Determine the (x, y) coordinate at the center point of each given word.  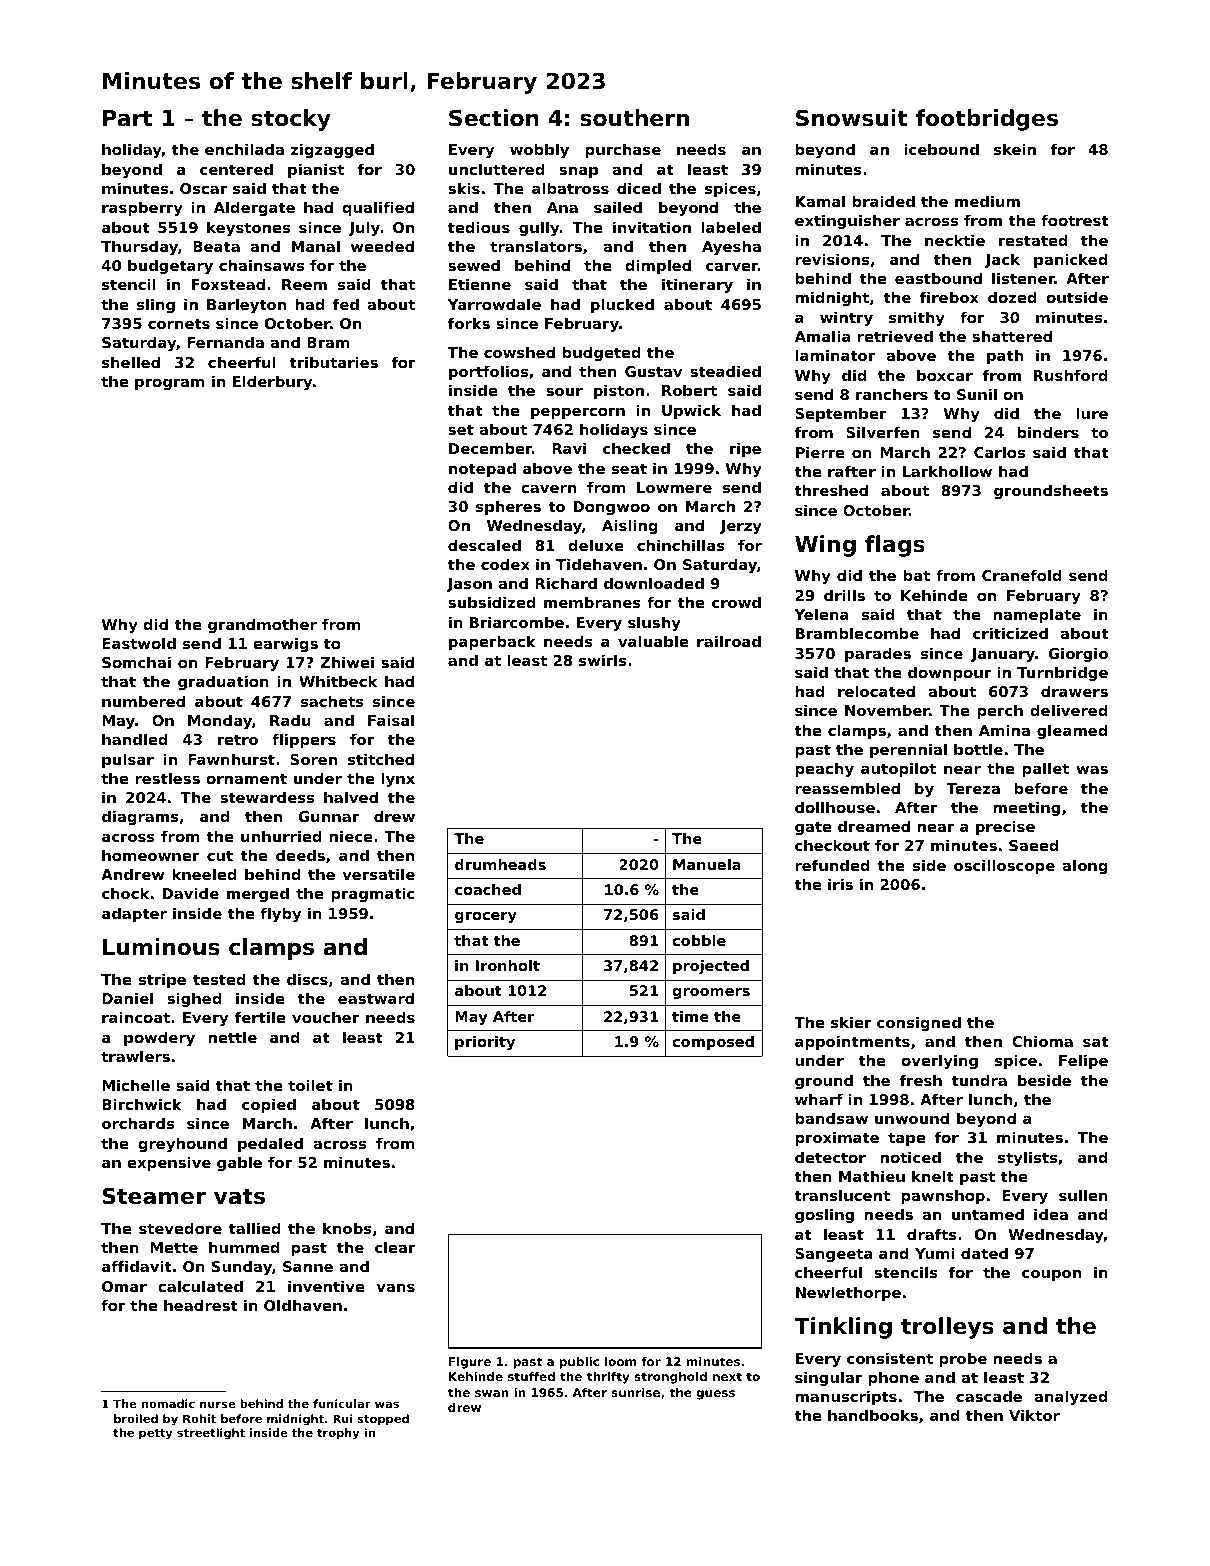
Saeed (1034, 845)
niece (351, 836)
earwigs (285, 644)
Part (127, 118)
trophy (338, 1434)
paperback (492, 642)
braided (883, 201)
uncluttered (497, 169)
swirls (603, 660)
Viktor (1034, 1415)
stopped (383, 1420)
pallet (1045, 769)
